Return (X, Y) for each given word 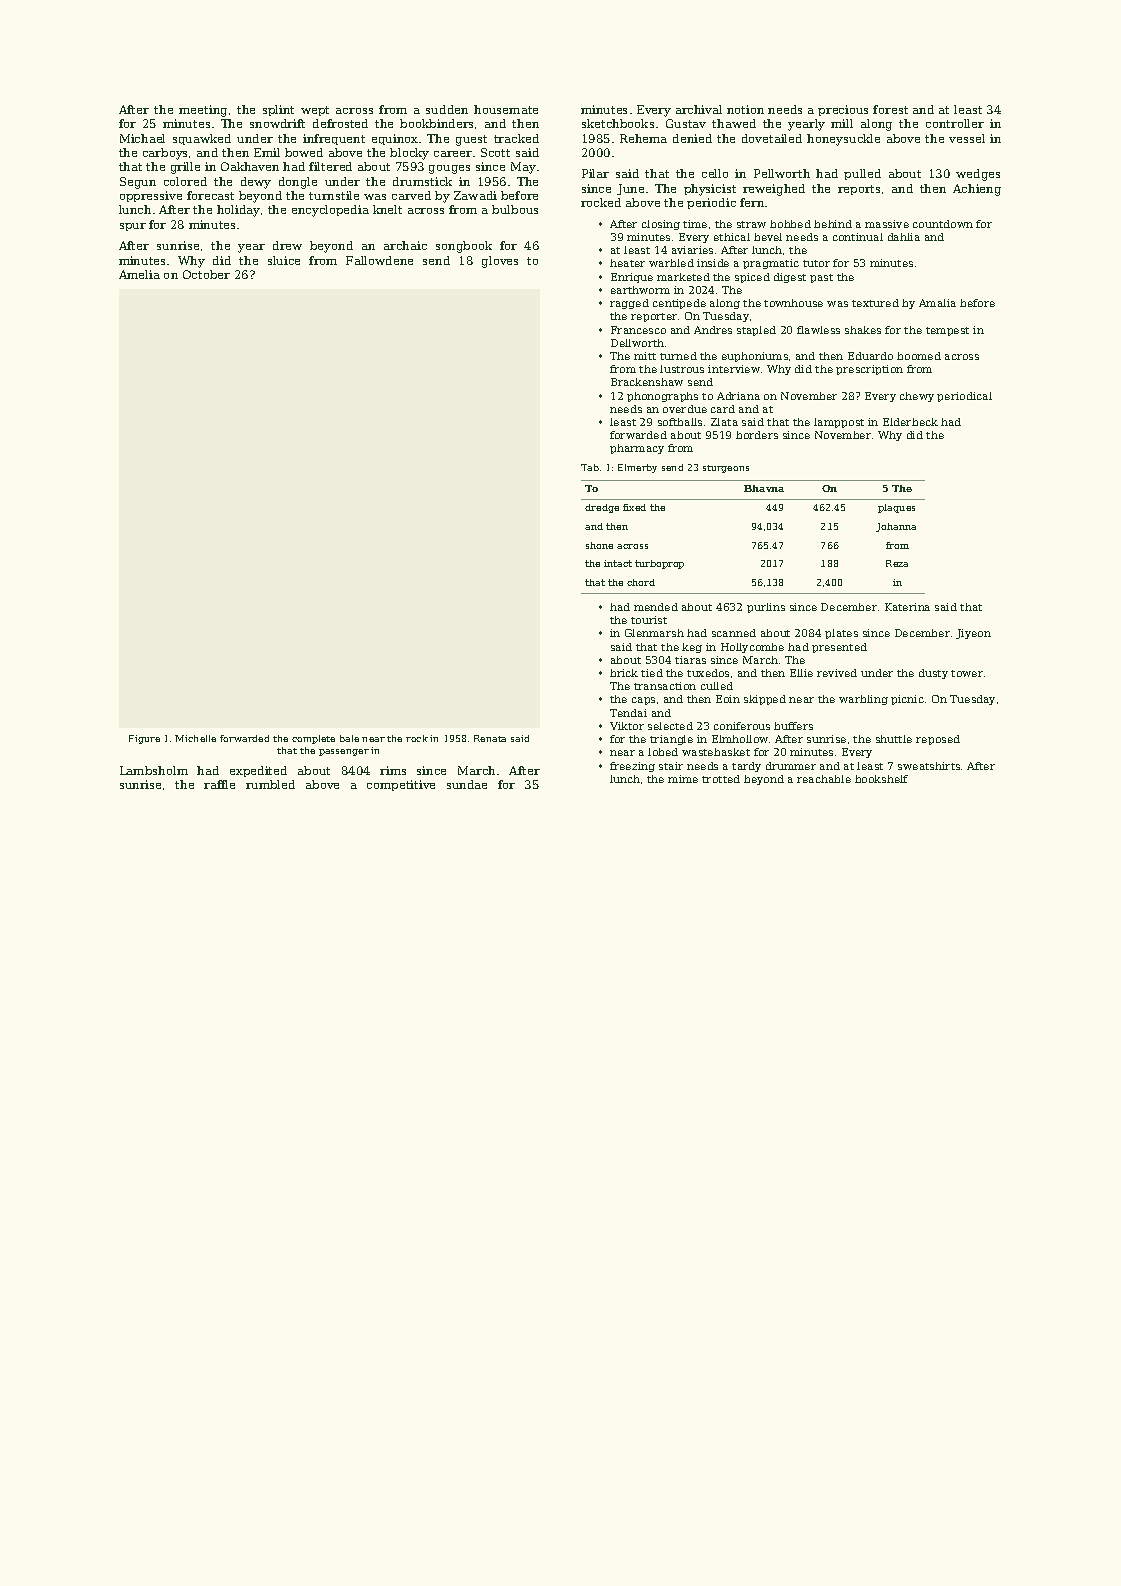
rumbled (270, 784)
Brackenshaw (647, 382)
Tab (590, 467)
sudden (447, 109)
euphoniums (755, 357)
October (206, 274)
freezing (632, 767)
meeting (203, 111)
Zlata (724, 422)
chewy (917, 397)
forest (890, 109)
